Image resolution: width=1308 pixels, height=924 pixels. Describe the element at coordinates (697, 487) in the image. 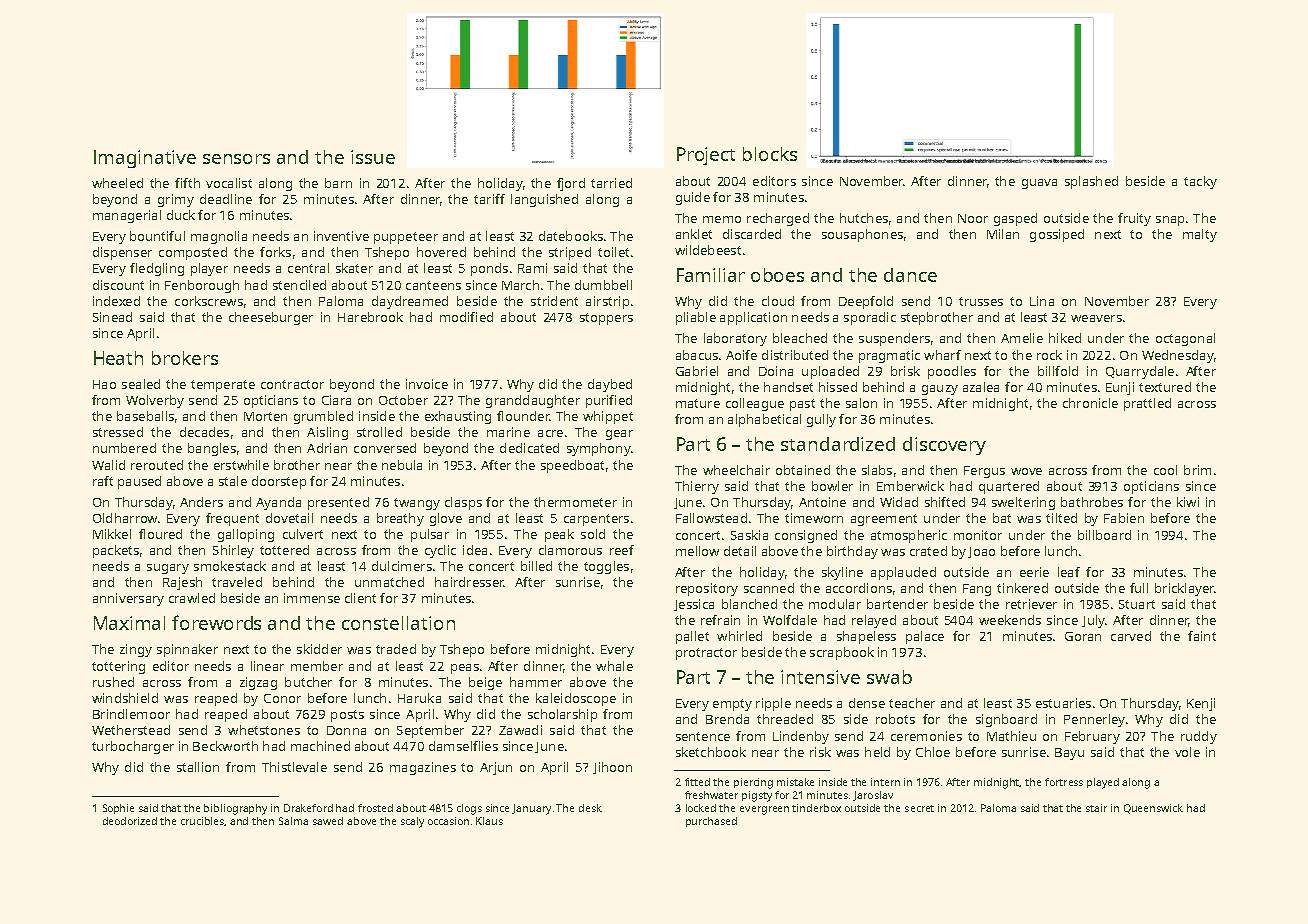

I see `Thierry` at that location.
